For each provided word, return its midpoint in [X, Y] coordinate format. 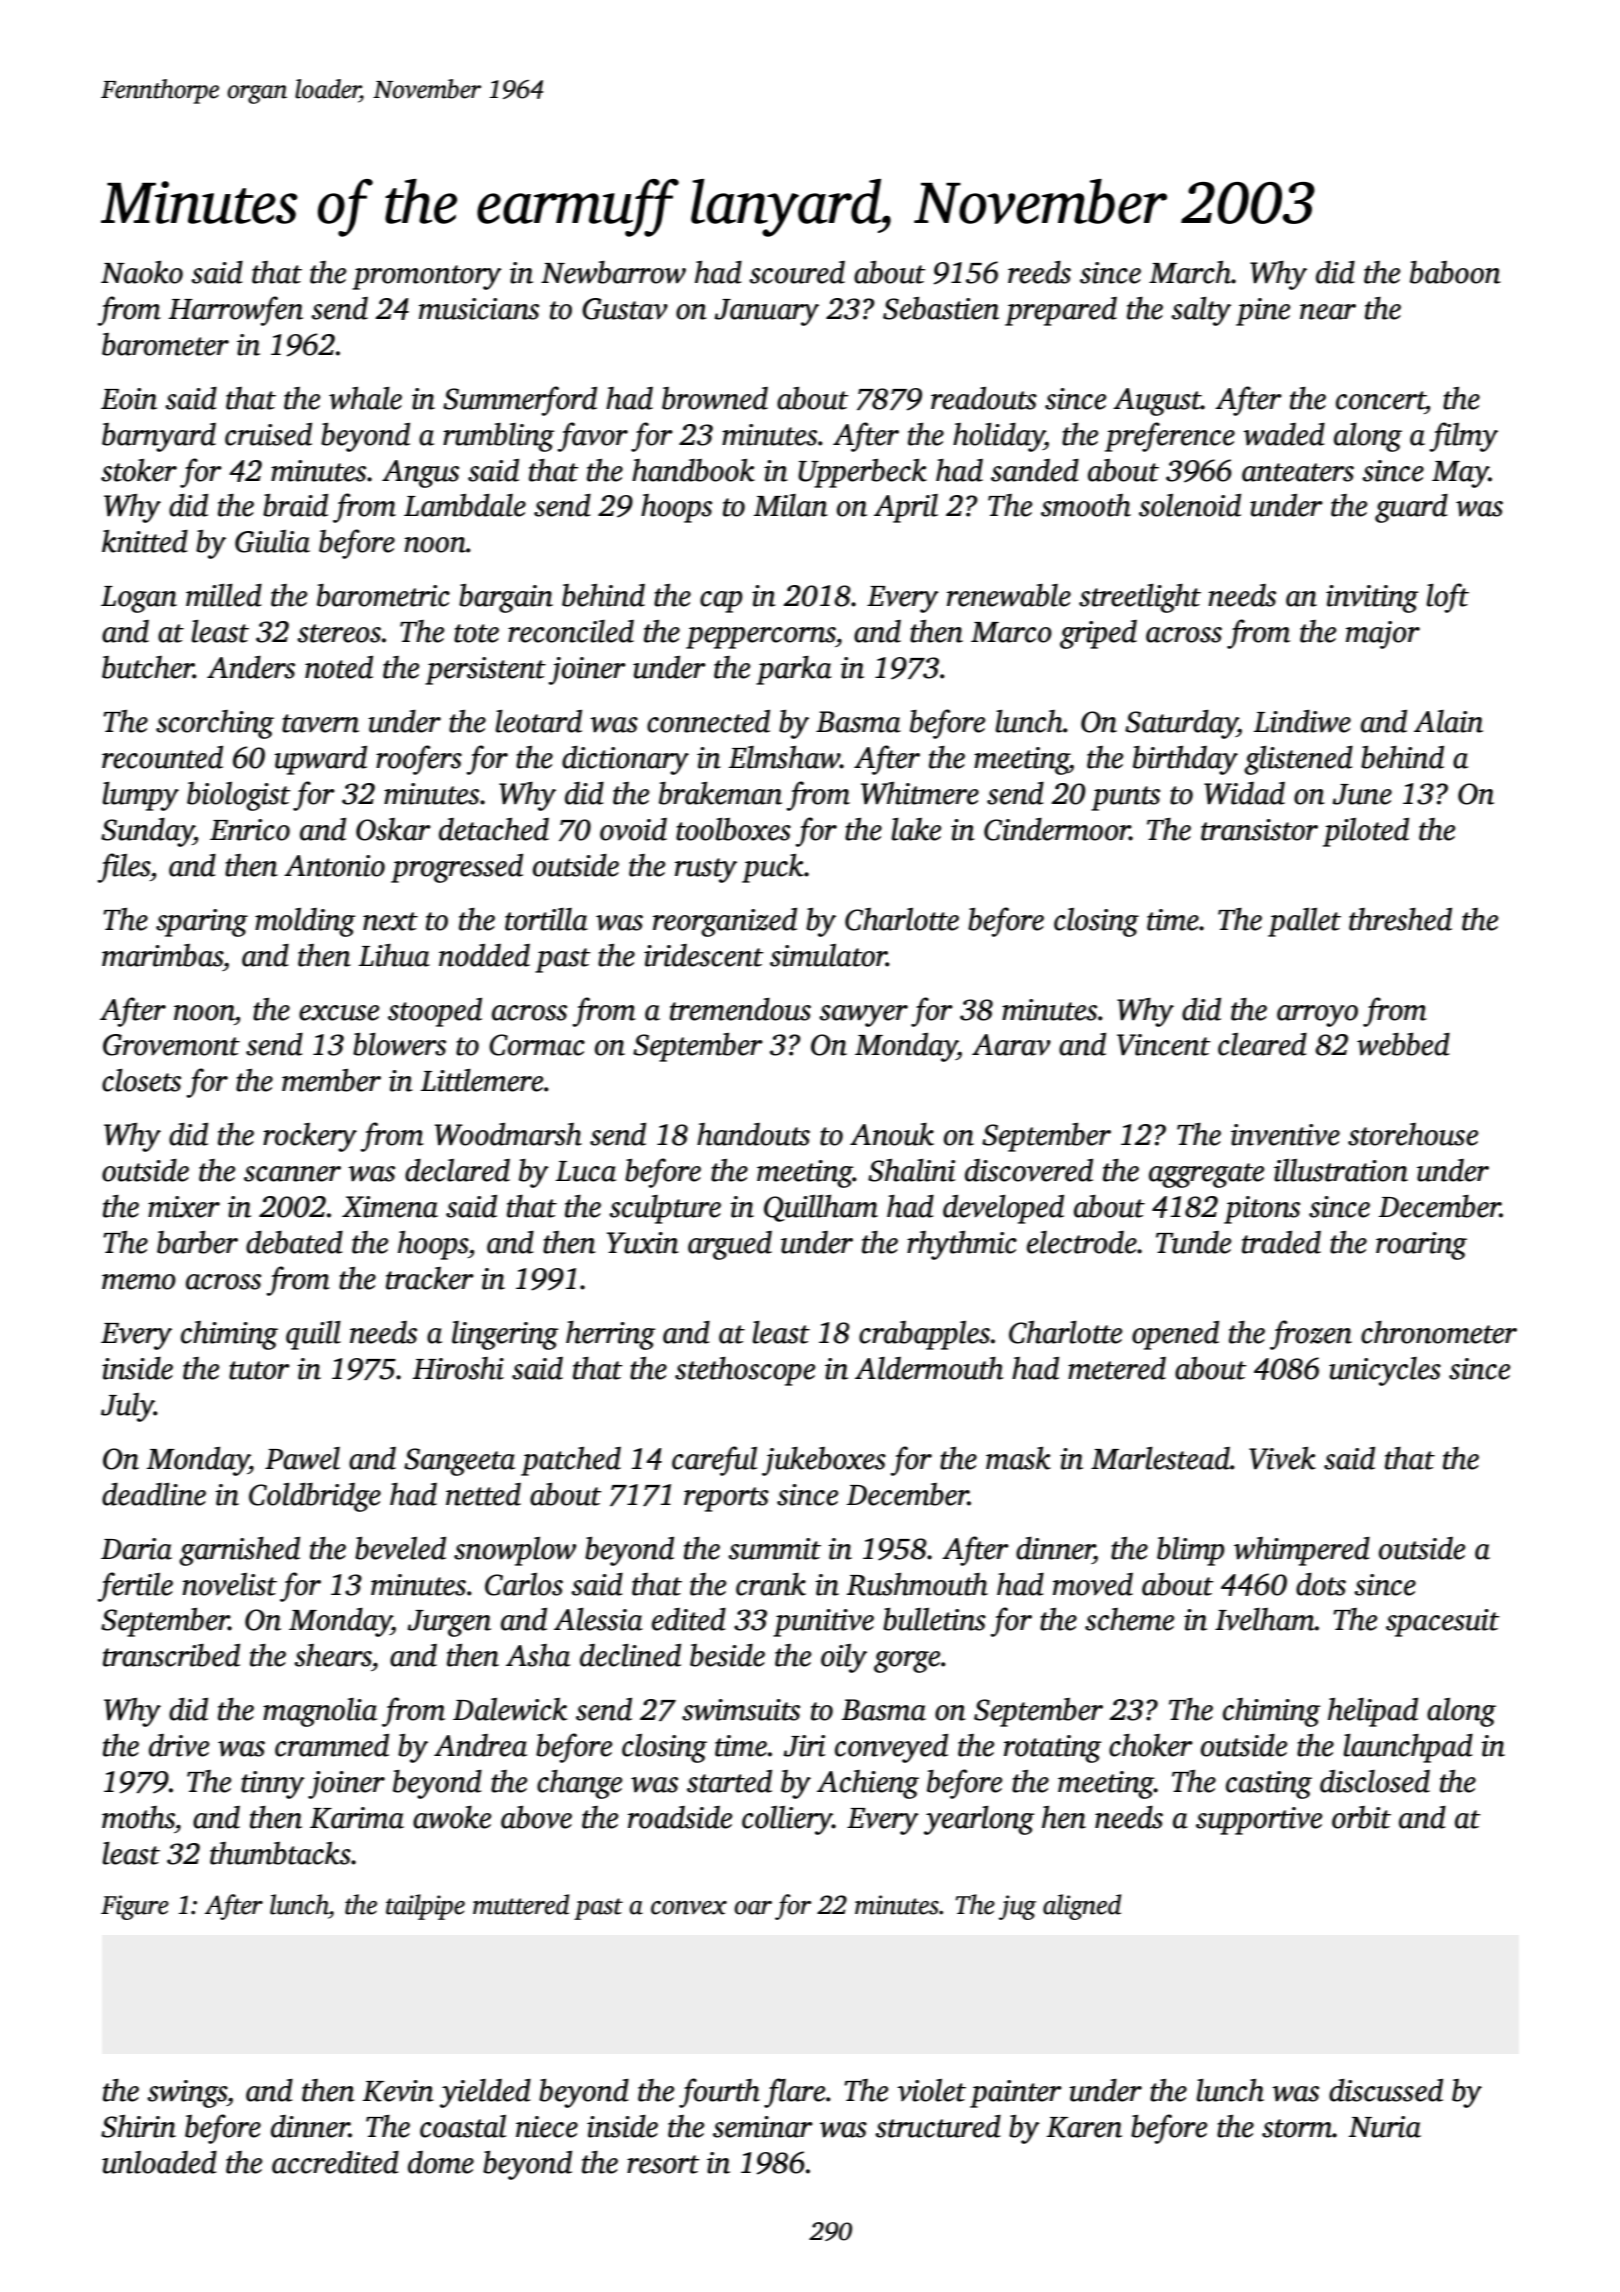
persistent [485, 671]
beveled [400, 1548]
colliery [787, 1820]
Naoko [142, 272]
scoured [797, 272]
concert [1380, 400]
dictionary [625, 760]
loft [1448, 598]
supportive [1259, 1821]
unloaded [159, 2162]
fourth [719, 2093]
